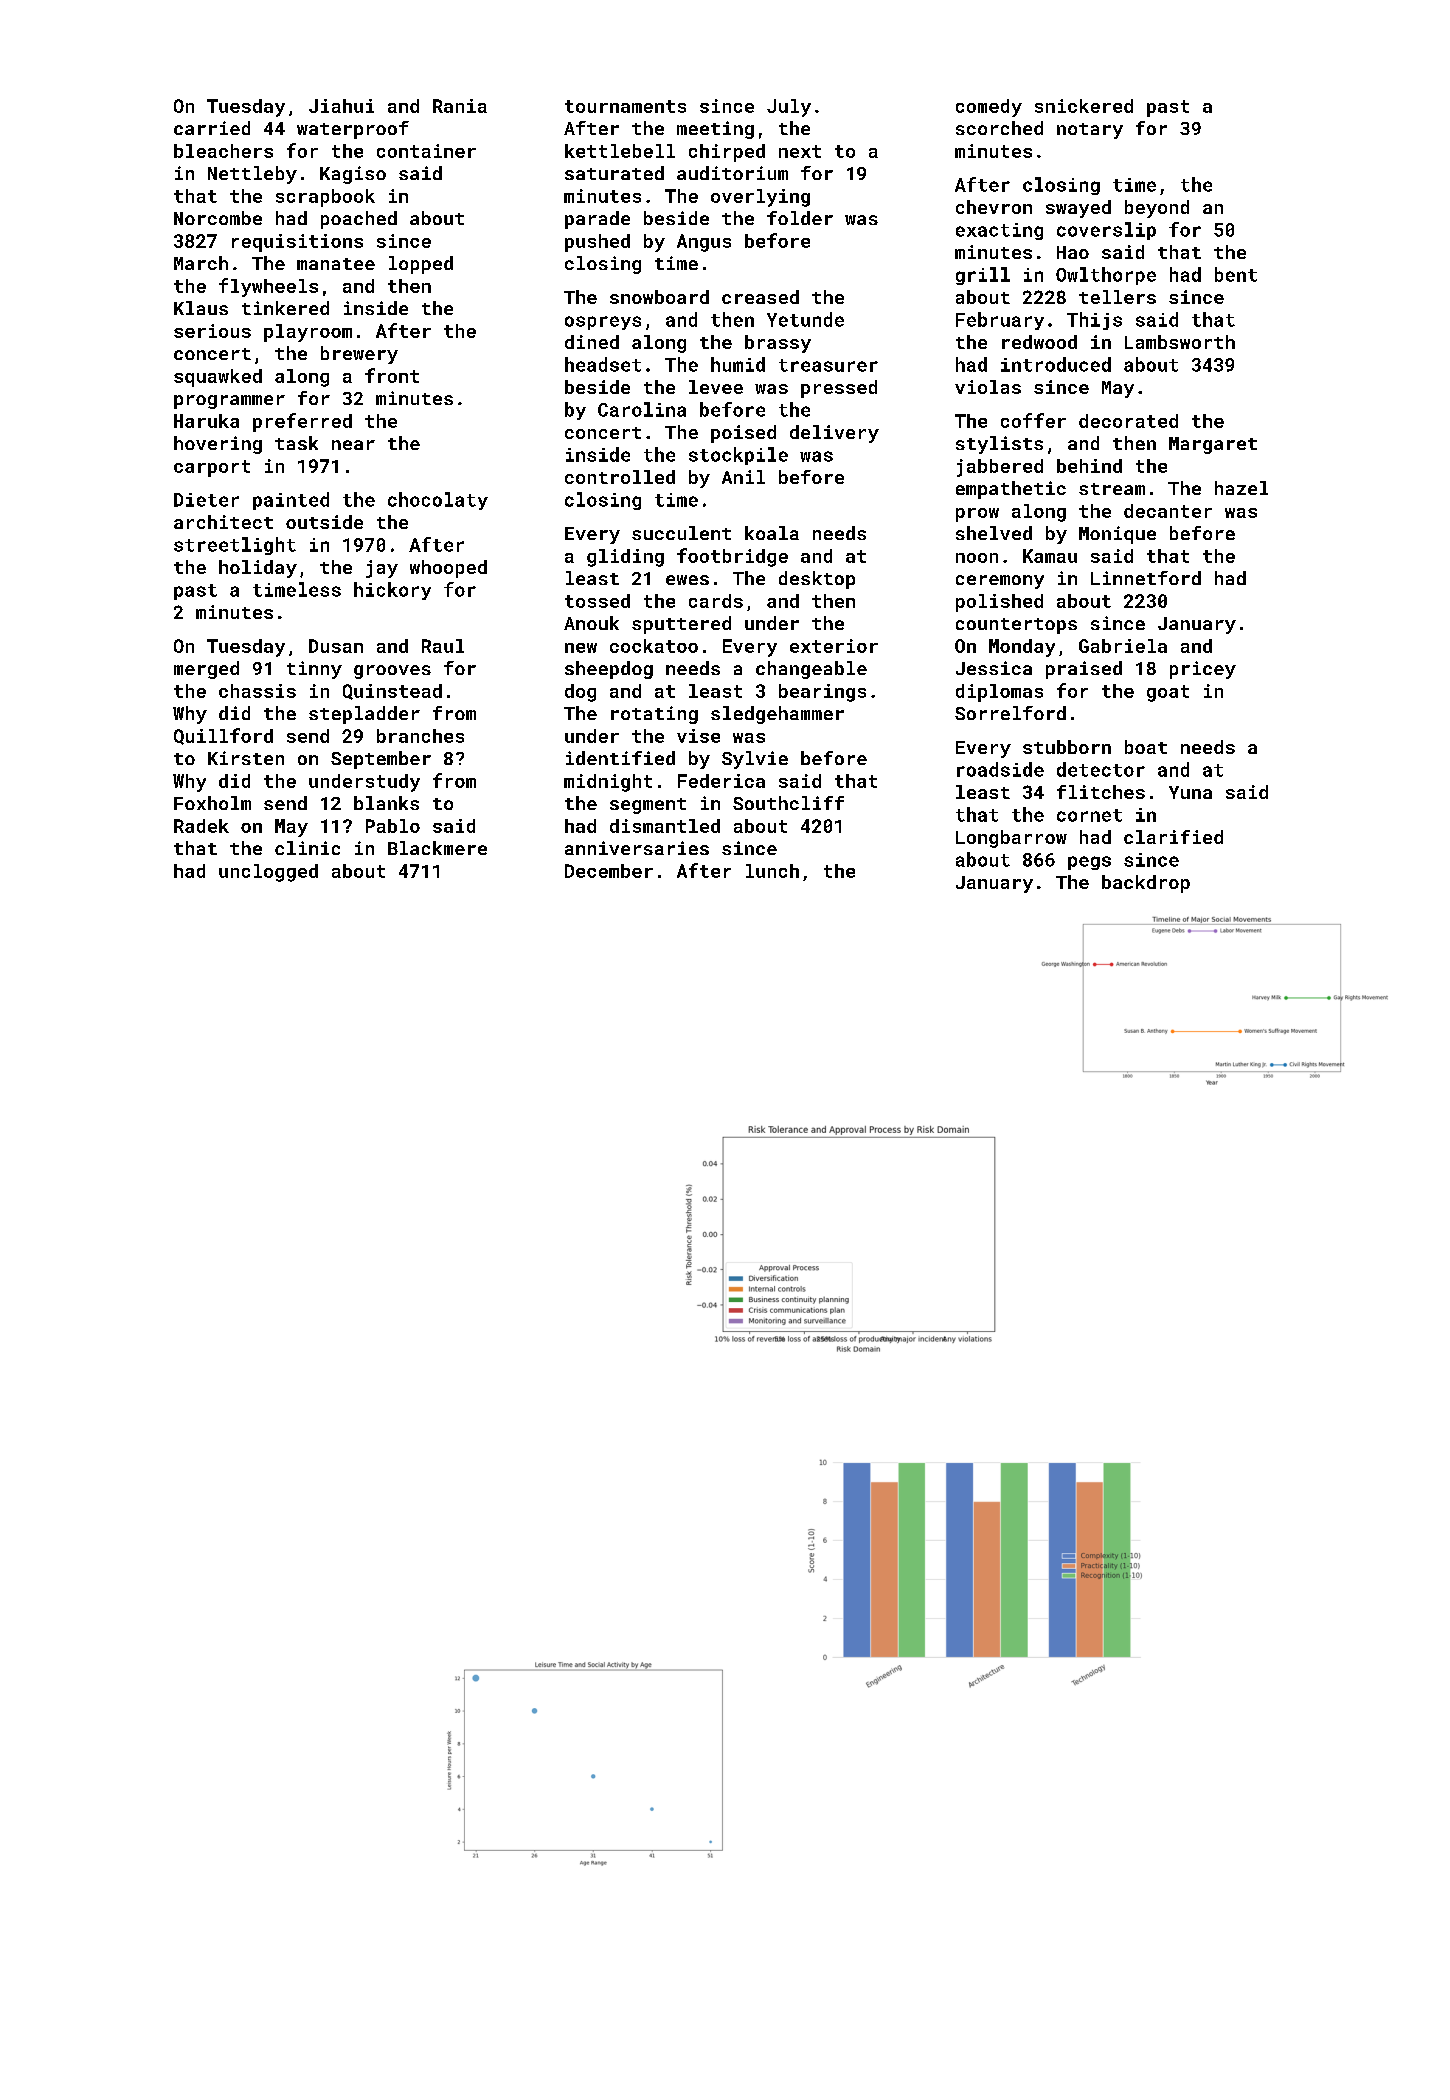  Describe the element at coordinates (206, 421) in the page. I see `Haruka` at that location.
